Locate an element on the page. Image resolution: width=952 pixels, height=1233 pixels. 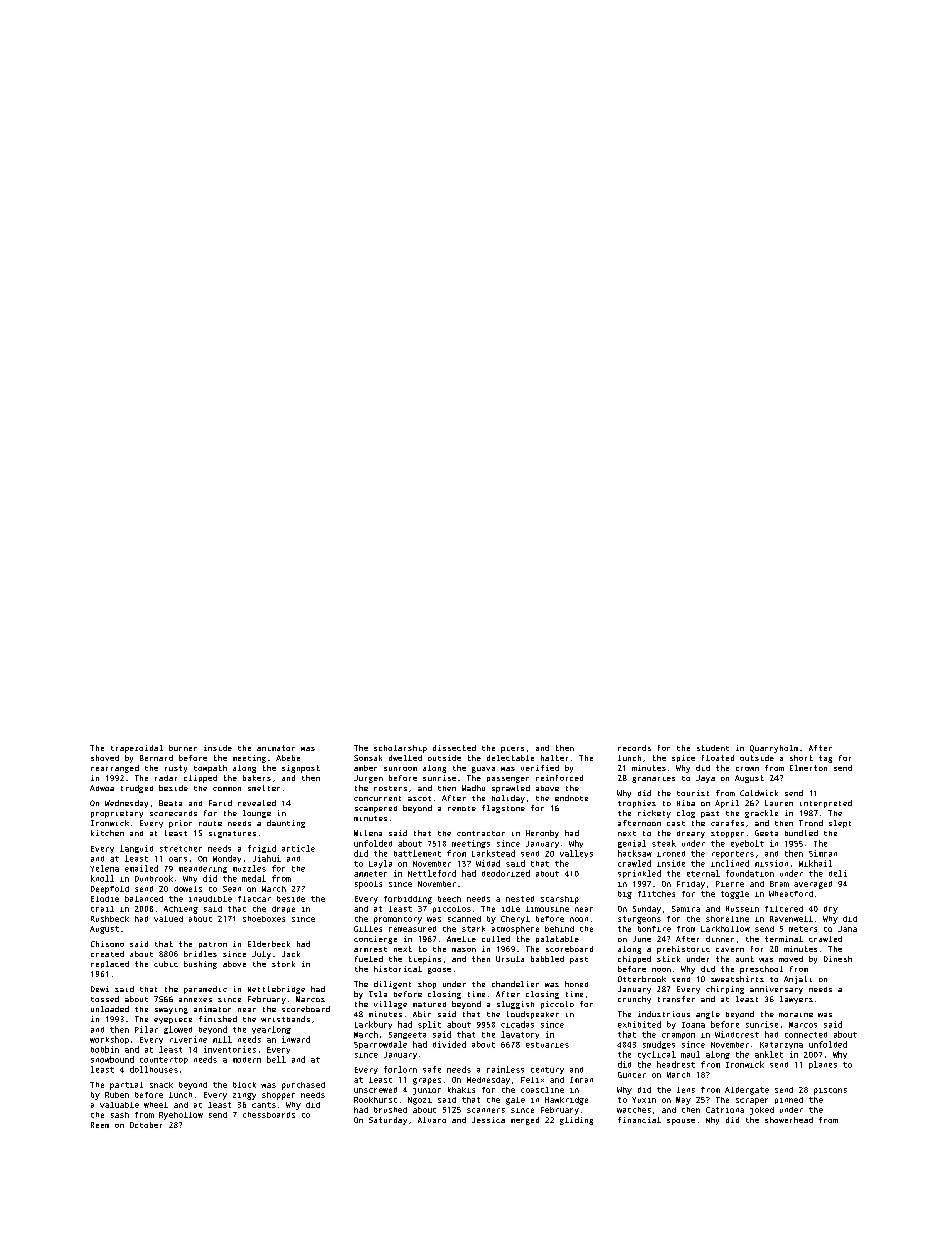
lawyers is located at coordinates (796, 1000).
